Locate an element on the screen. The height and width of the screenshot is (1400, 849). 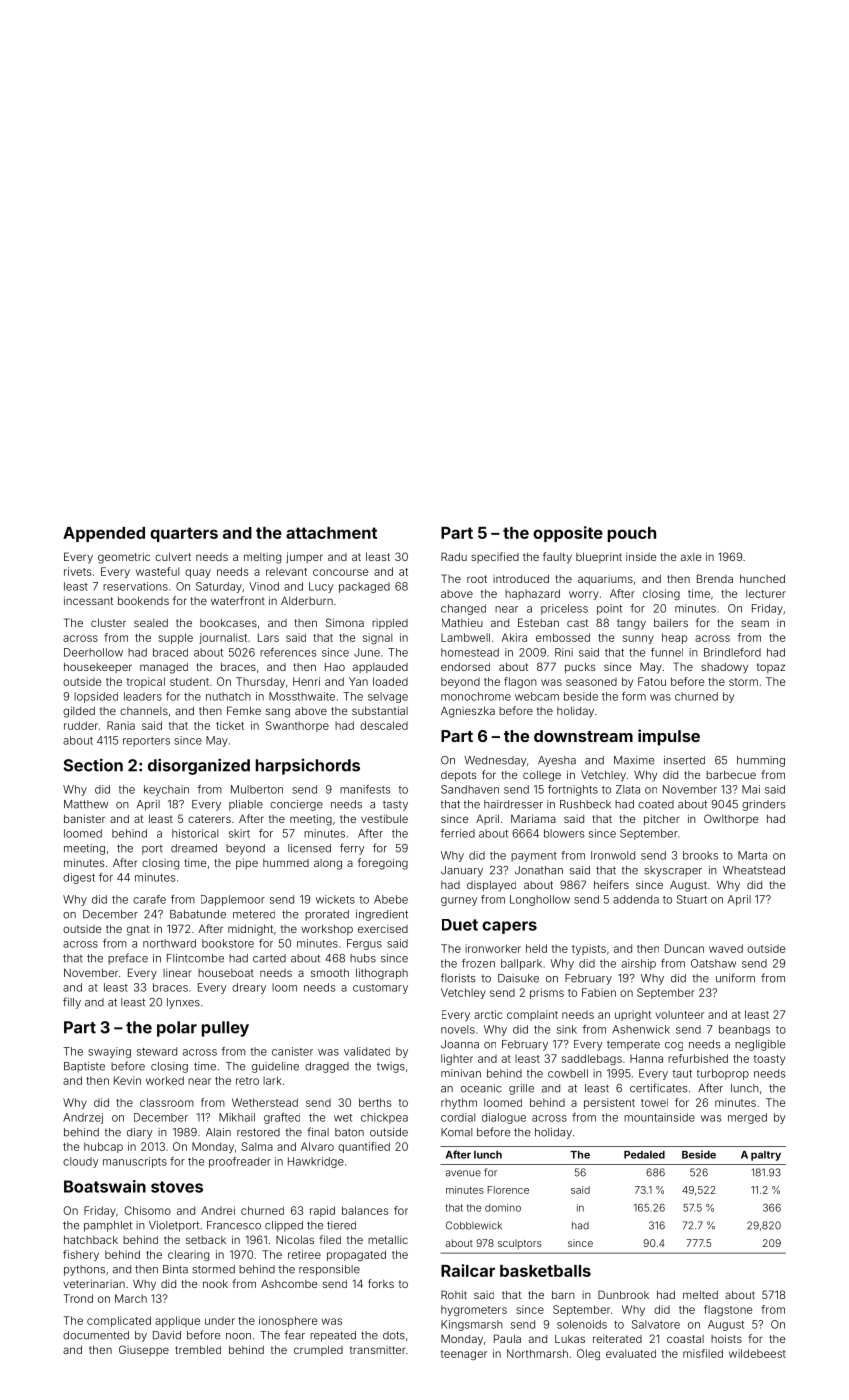
Brenda is located at coordinates (715, 578).
